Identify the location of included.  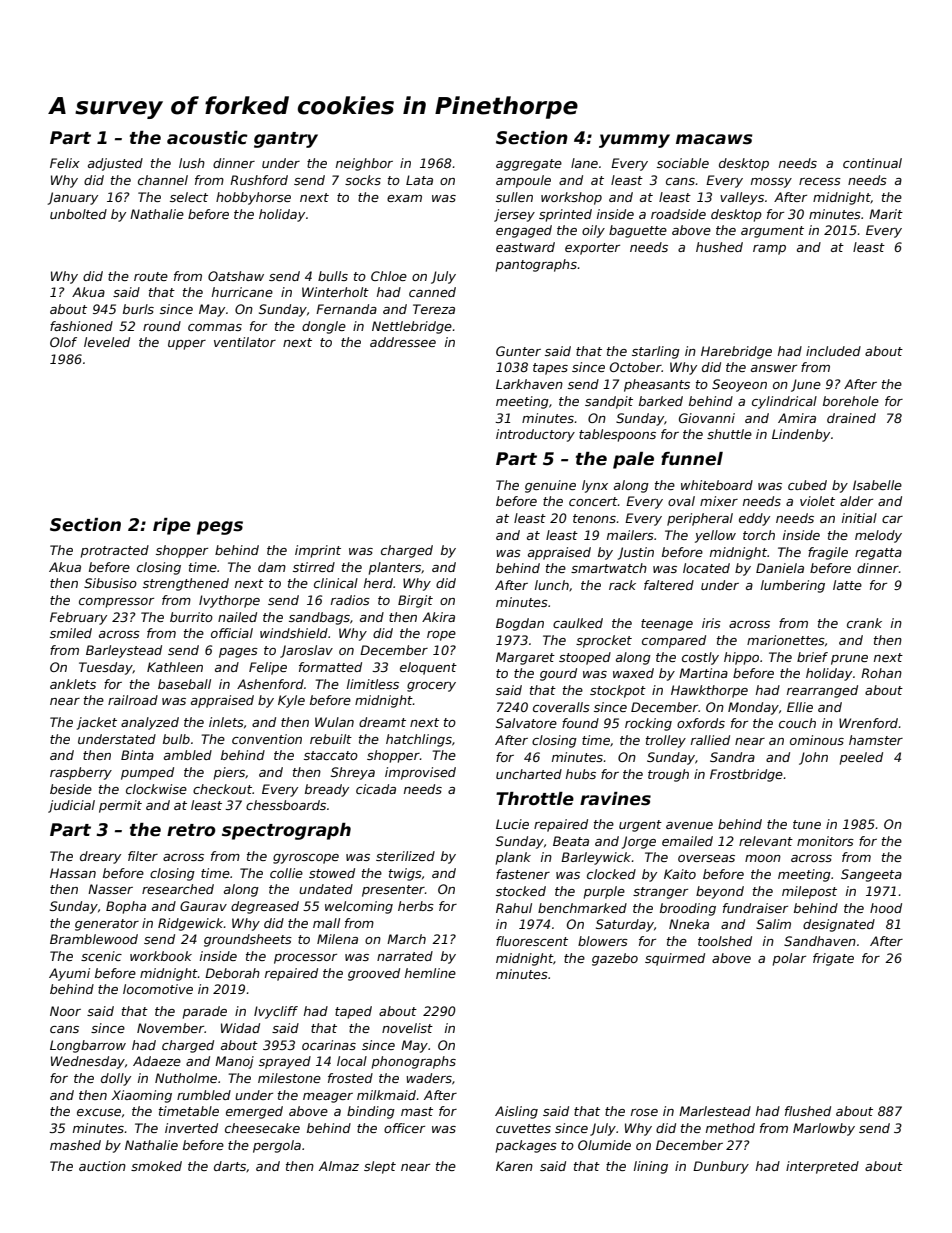
(833, 351).
